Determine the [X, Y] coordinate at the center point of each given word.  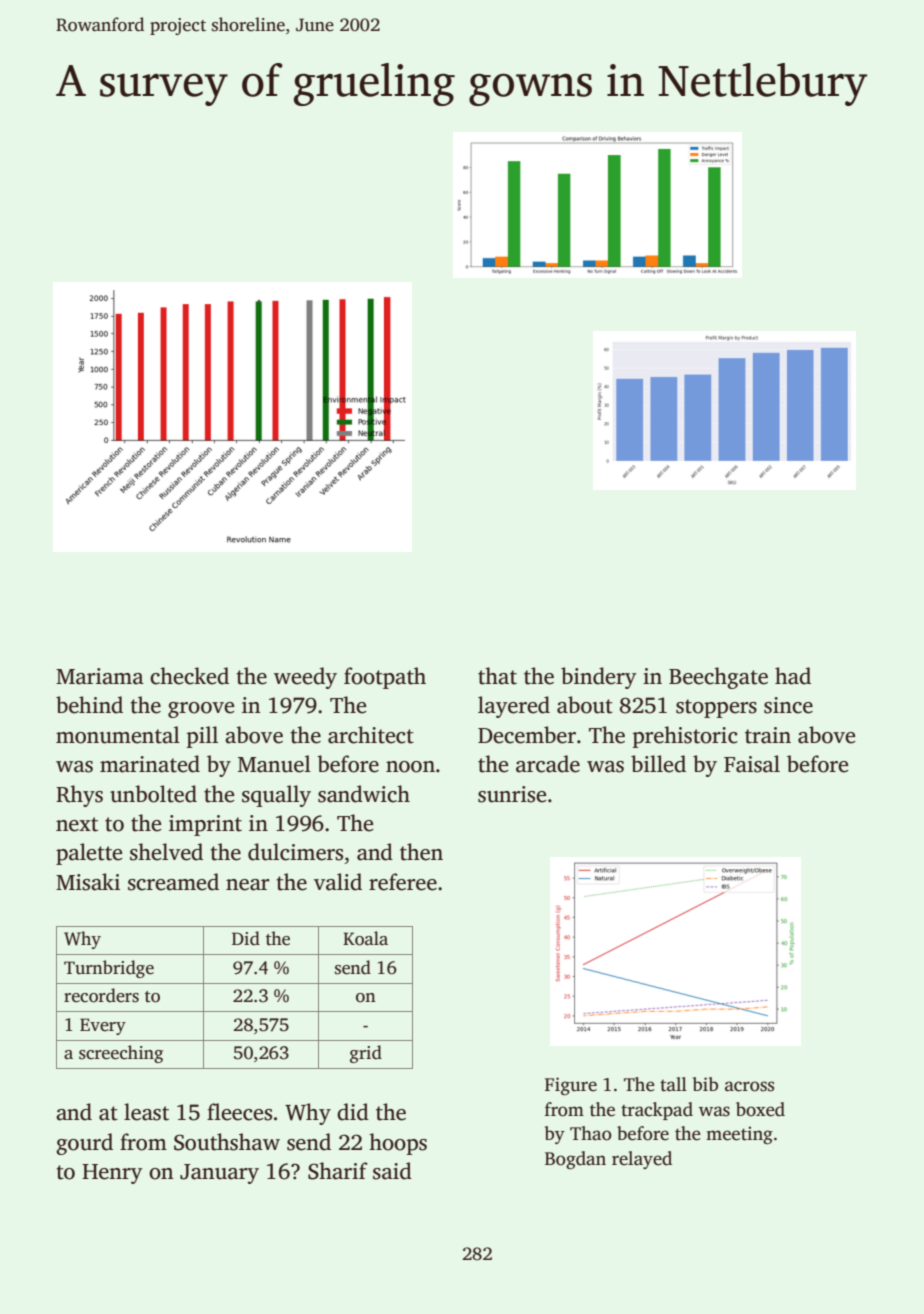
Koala [365, 938]
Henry [112, 1174]
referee [403, 882]
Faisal [752, 764]
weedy [305, 678]
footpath [385, 678]
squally [276, 796]
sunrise [512, 794]
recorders [101, 995]
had [793, 676]
